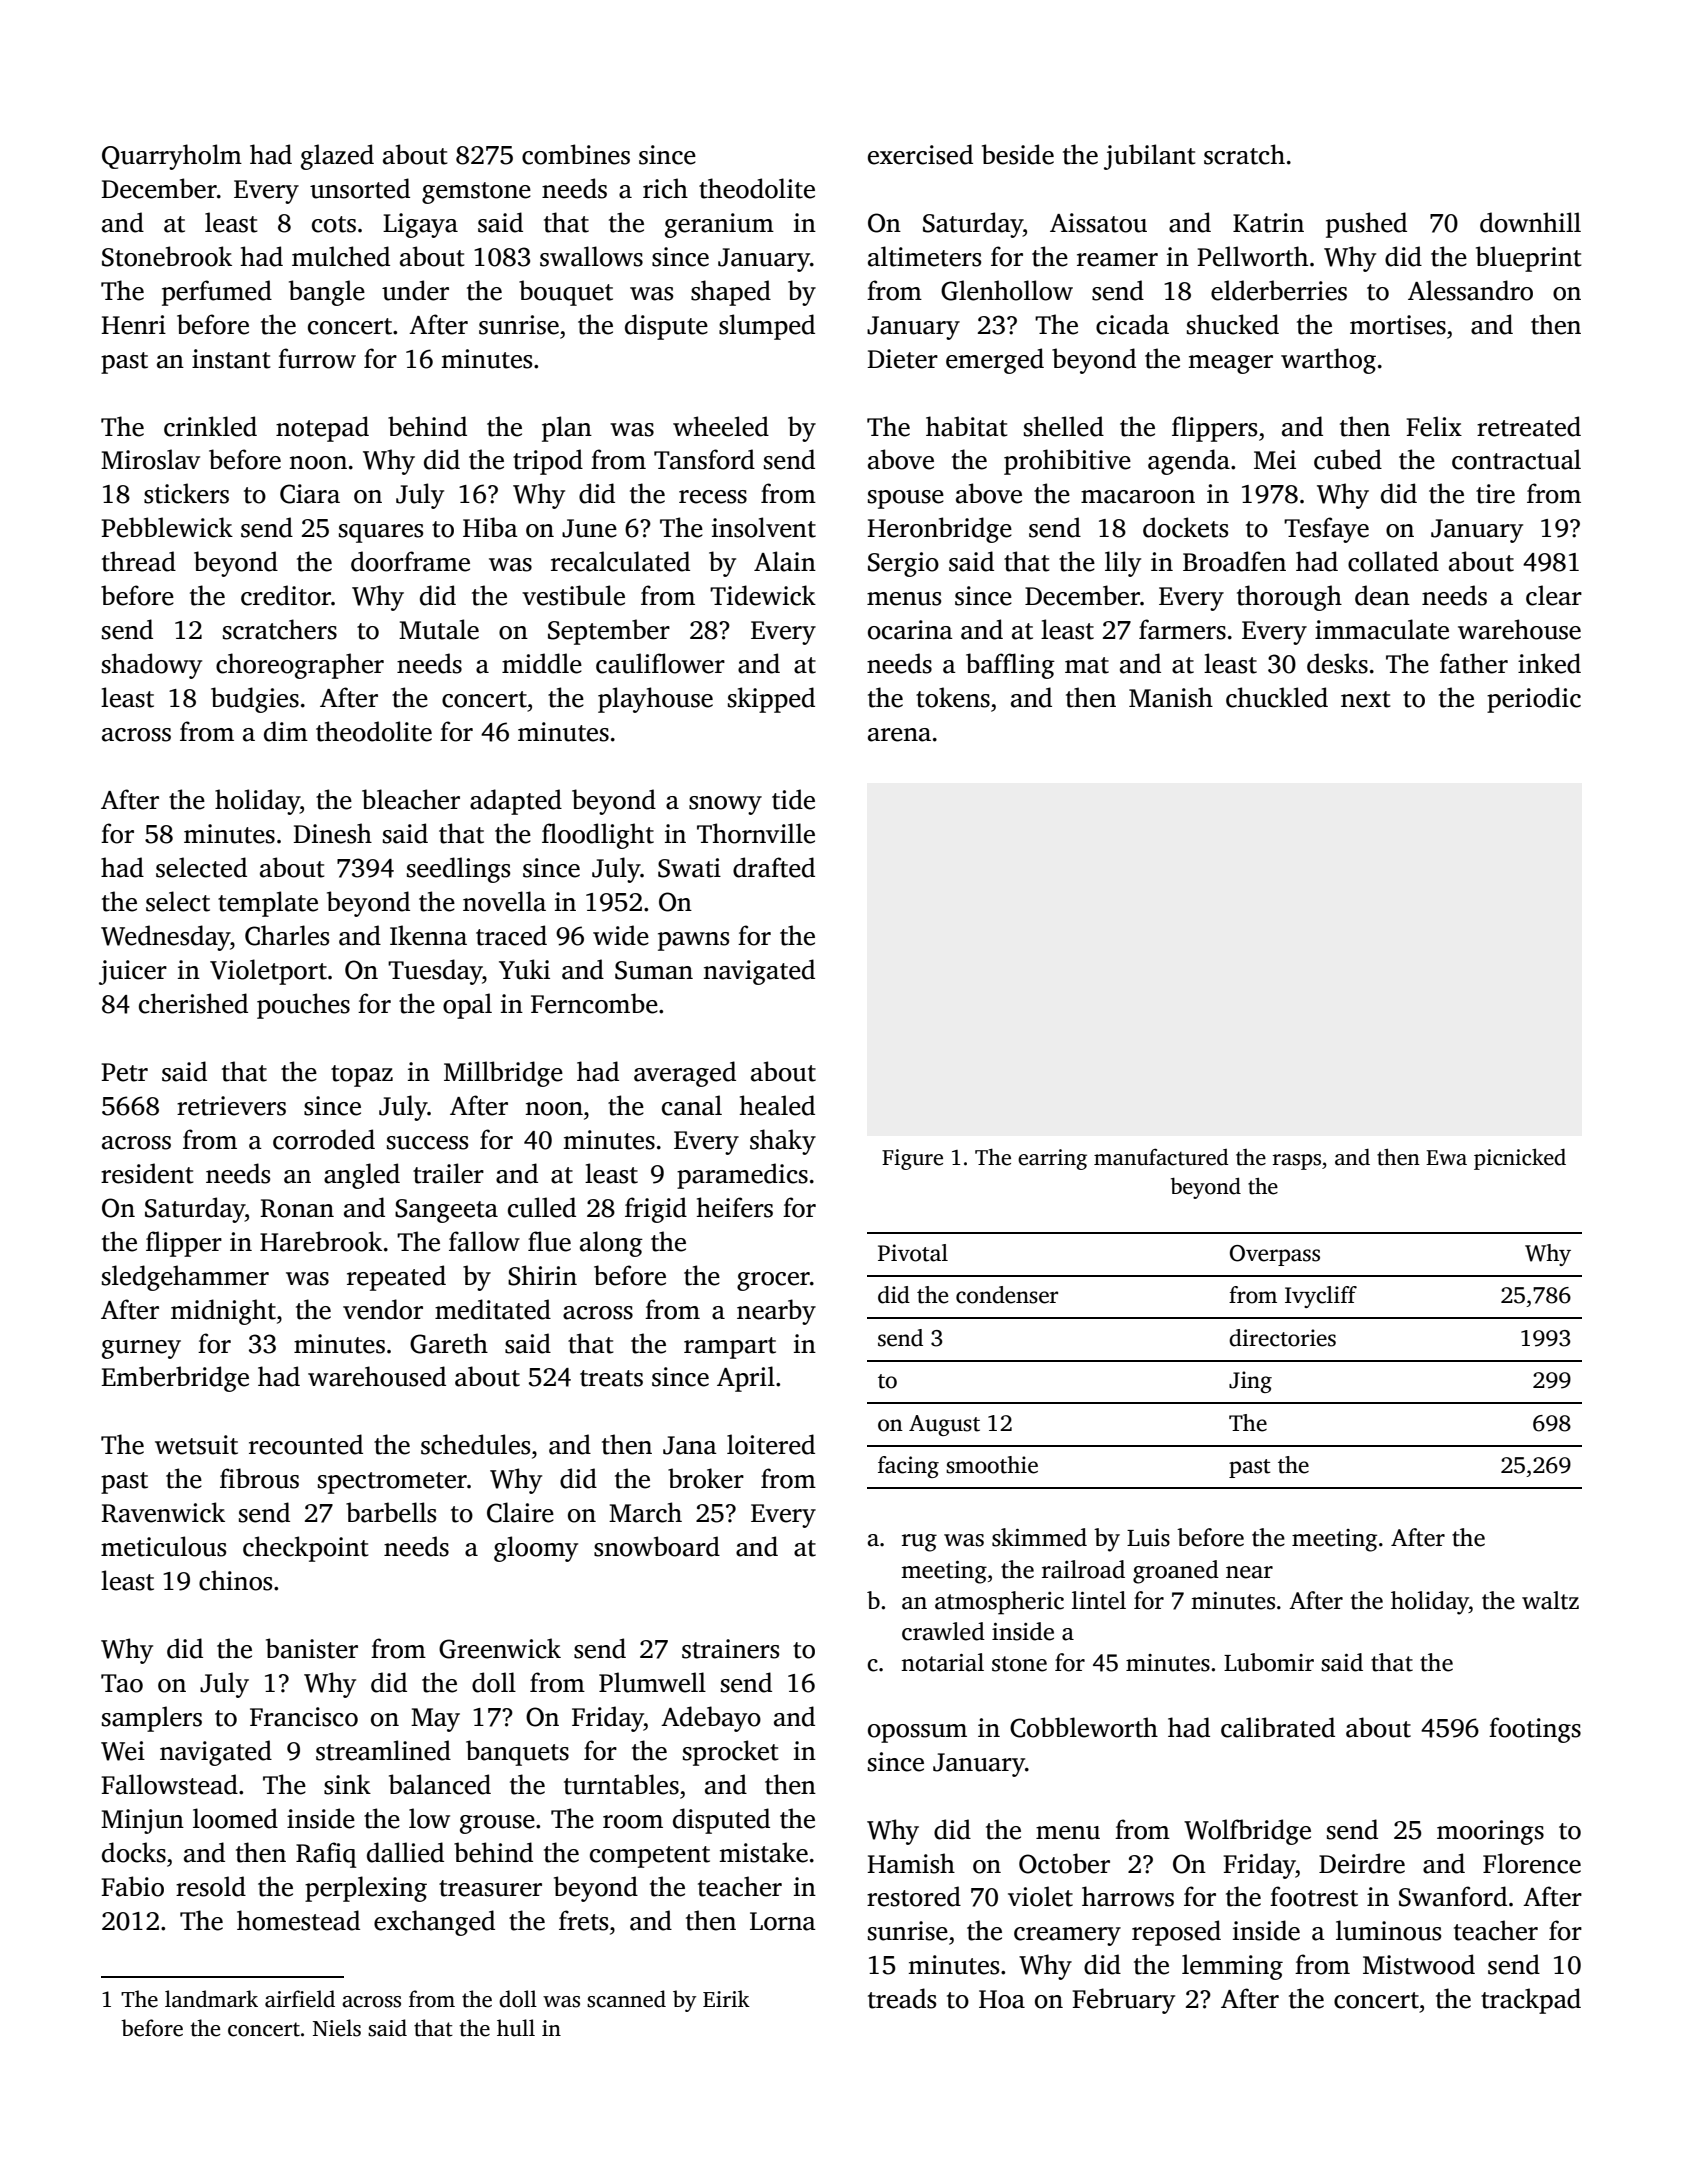  I want to click on loitered, so click(771, 1444).
